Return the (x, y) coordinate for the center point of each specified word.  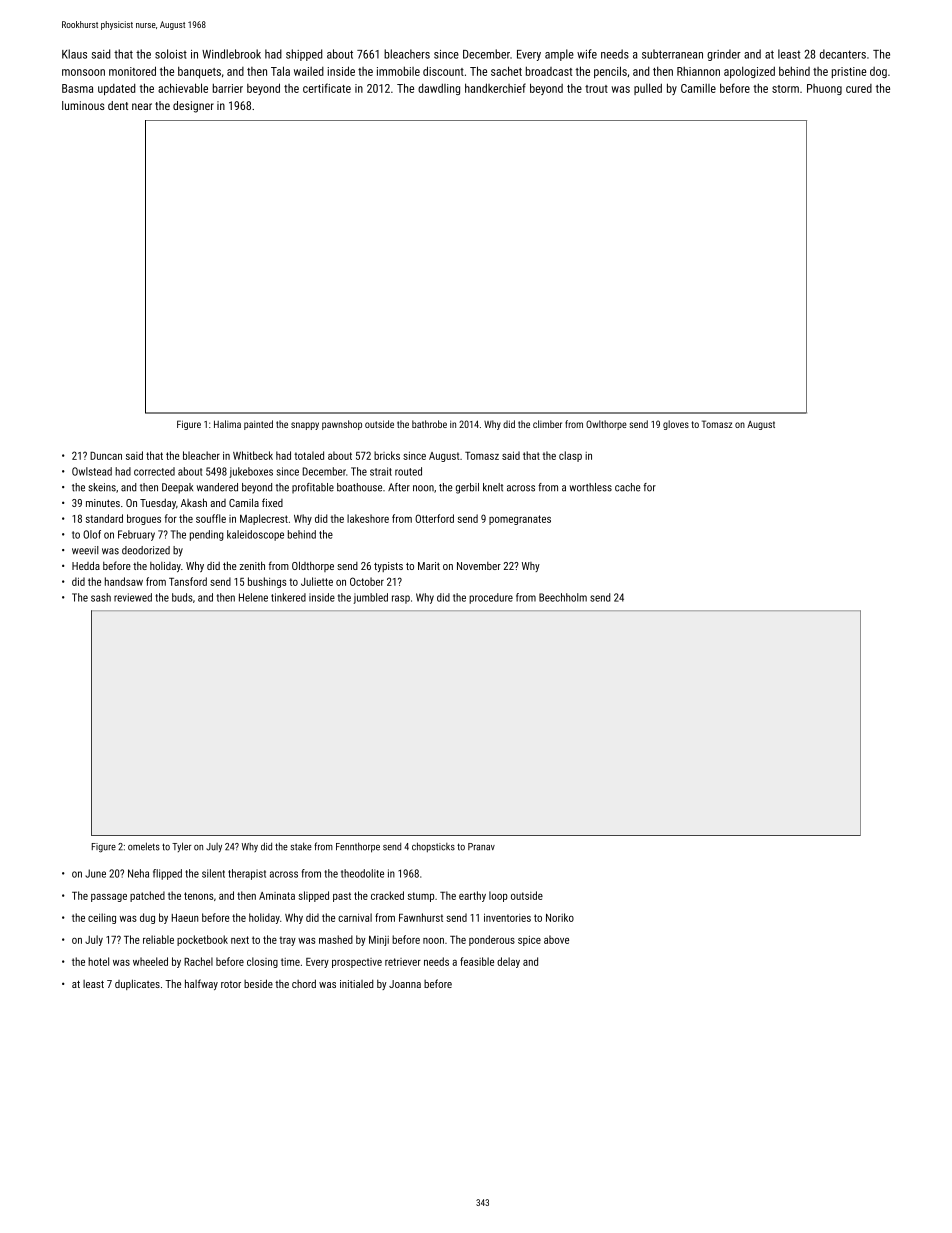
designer (193, 107)
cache (627, 487)
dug (147, 918)
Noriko (560, 917)
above (556, 939)
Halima (227, 424)
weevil (85, 550)
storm (785, 89)
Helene (253, 597)
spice (529, 941)
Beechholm (563, 597)
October (367, 581)
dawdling (439, 89)
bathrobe (429, 424)
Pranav (481, 847)
